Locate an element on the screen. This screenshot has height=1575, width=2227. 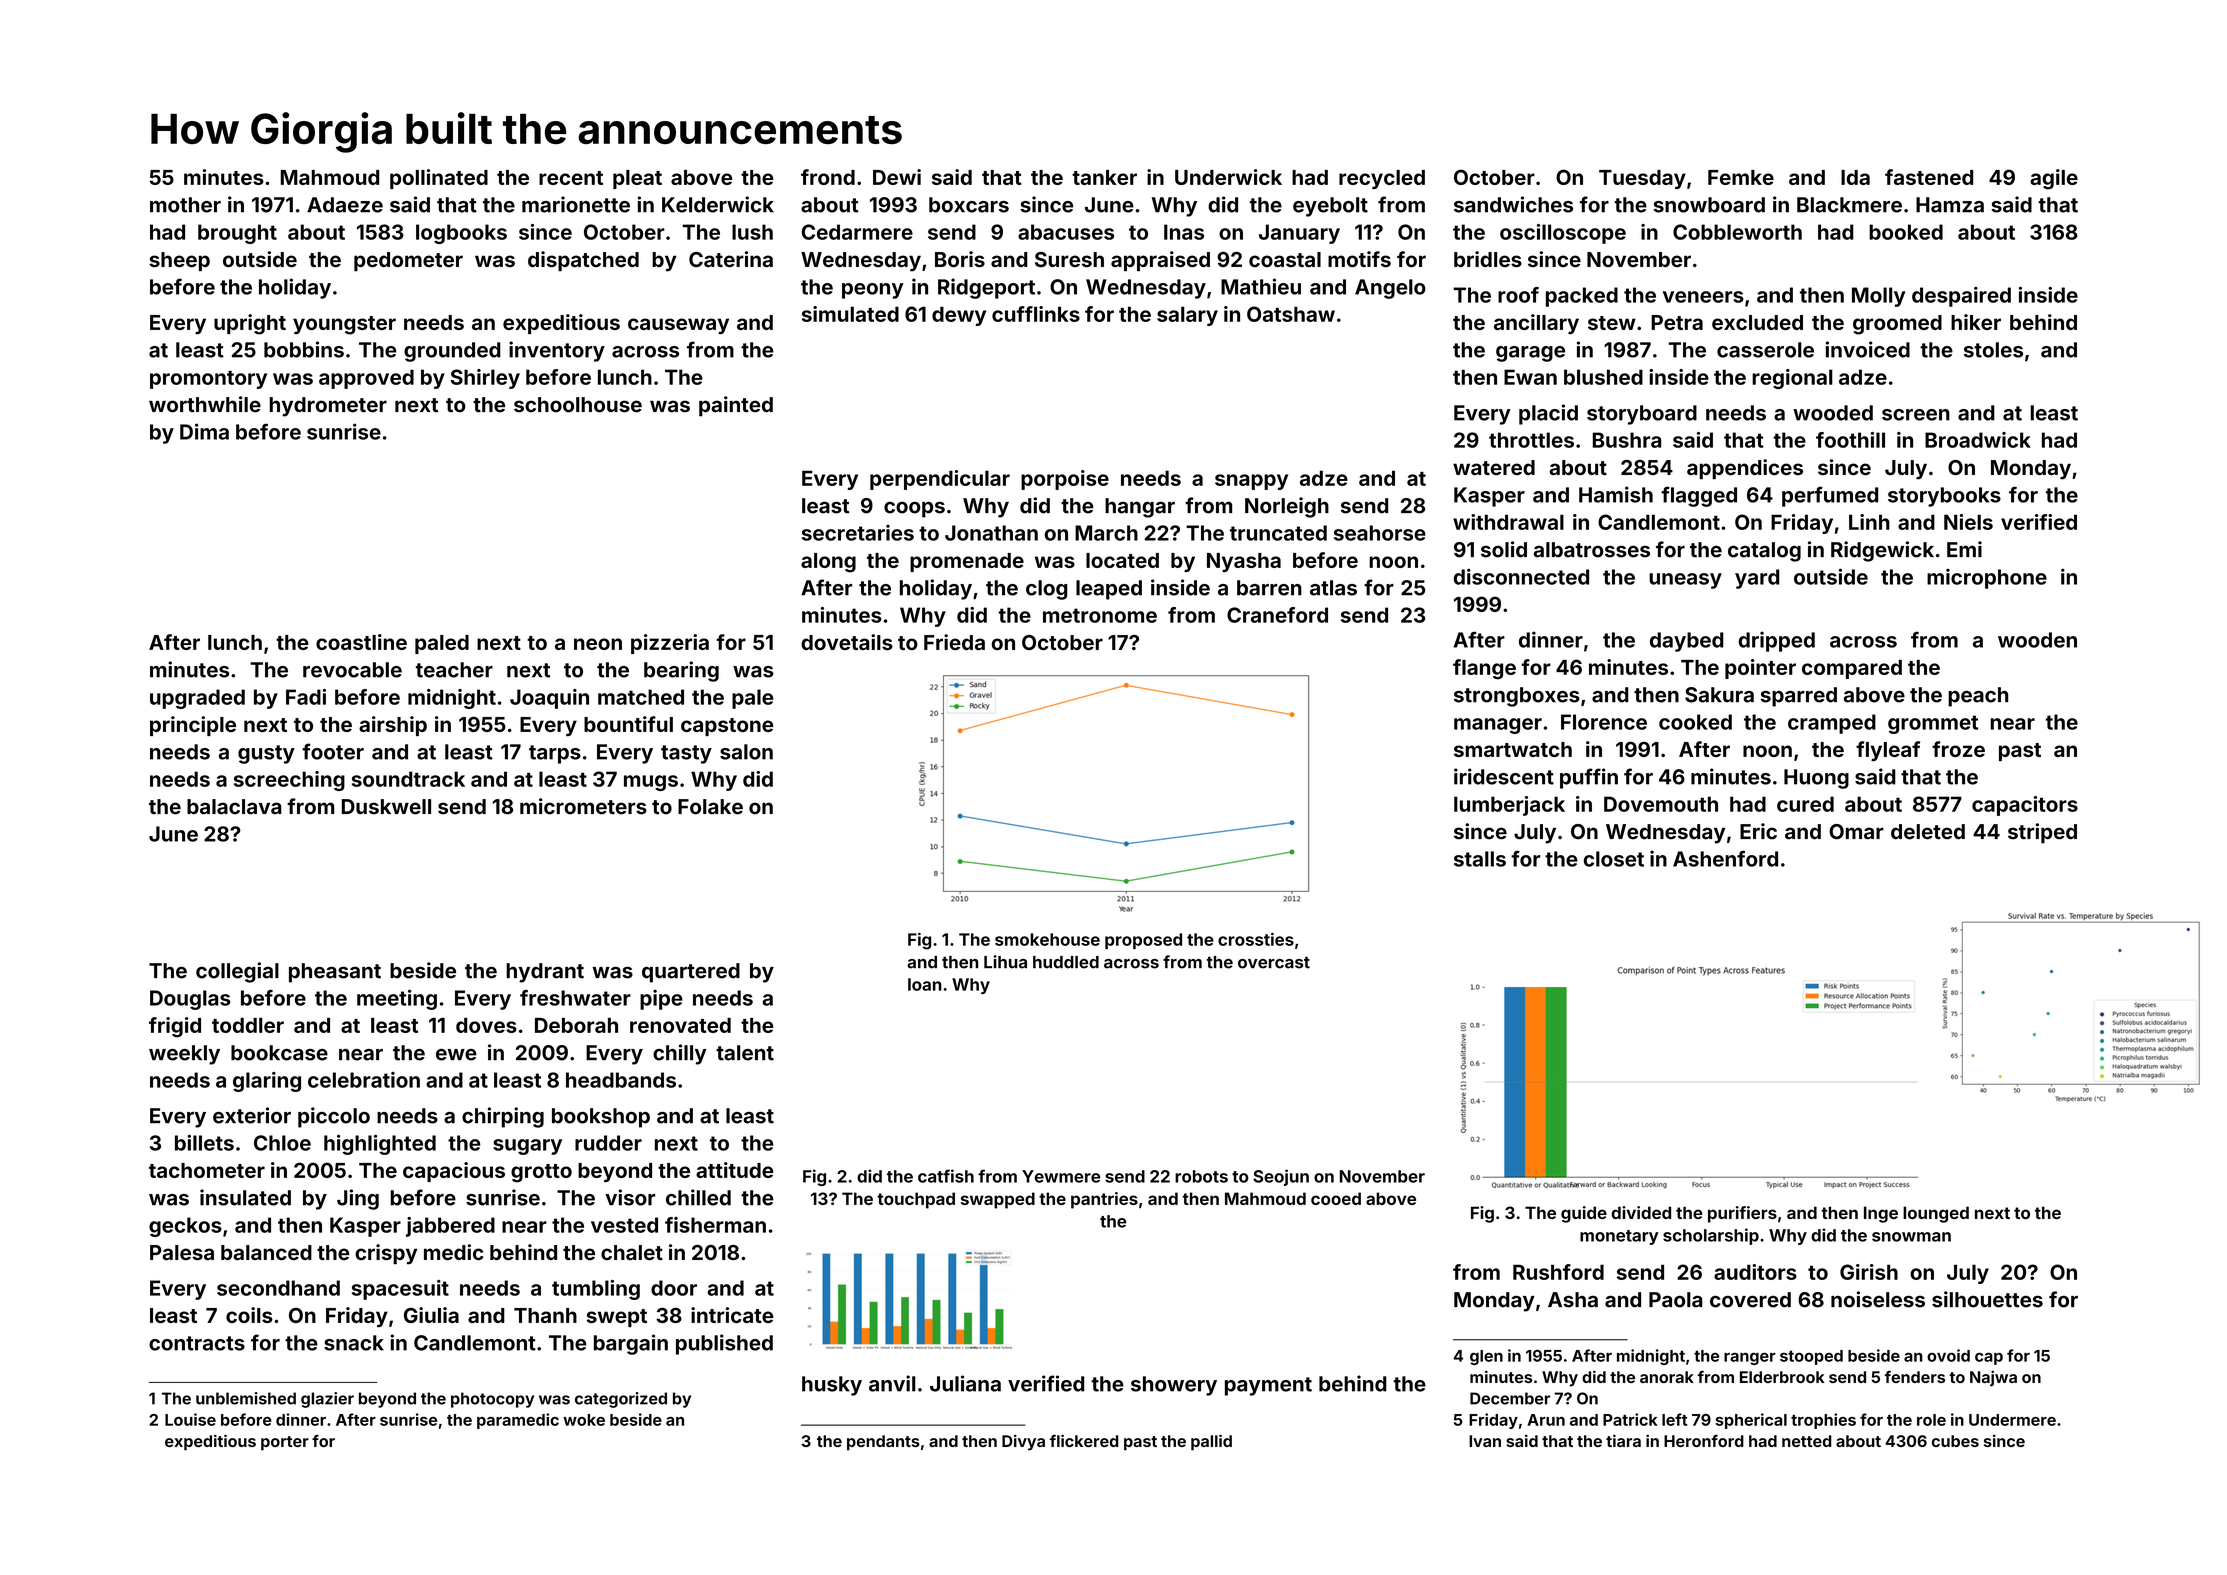
neon is located at coordinates (598, 644).
